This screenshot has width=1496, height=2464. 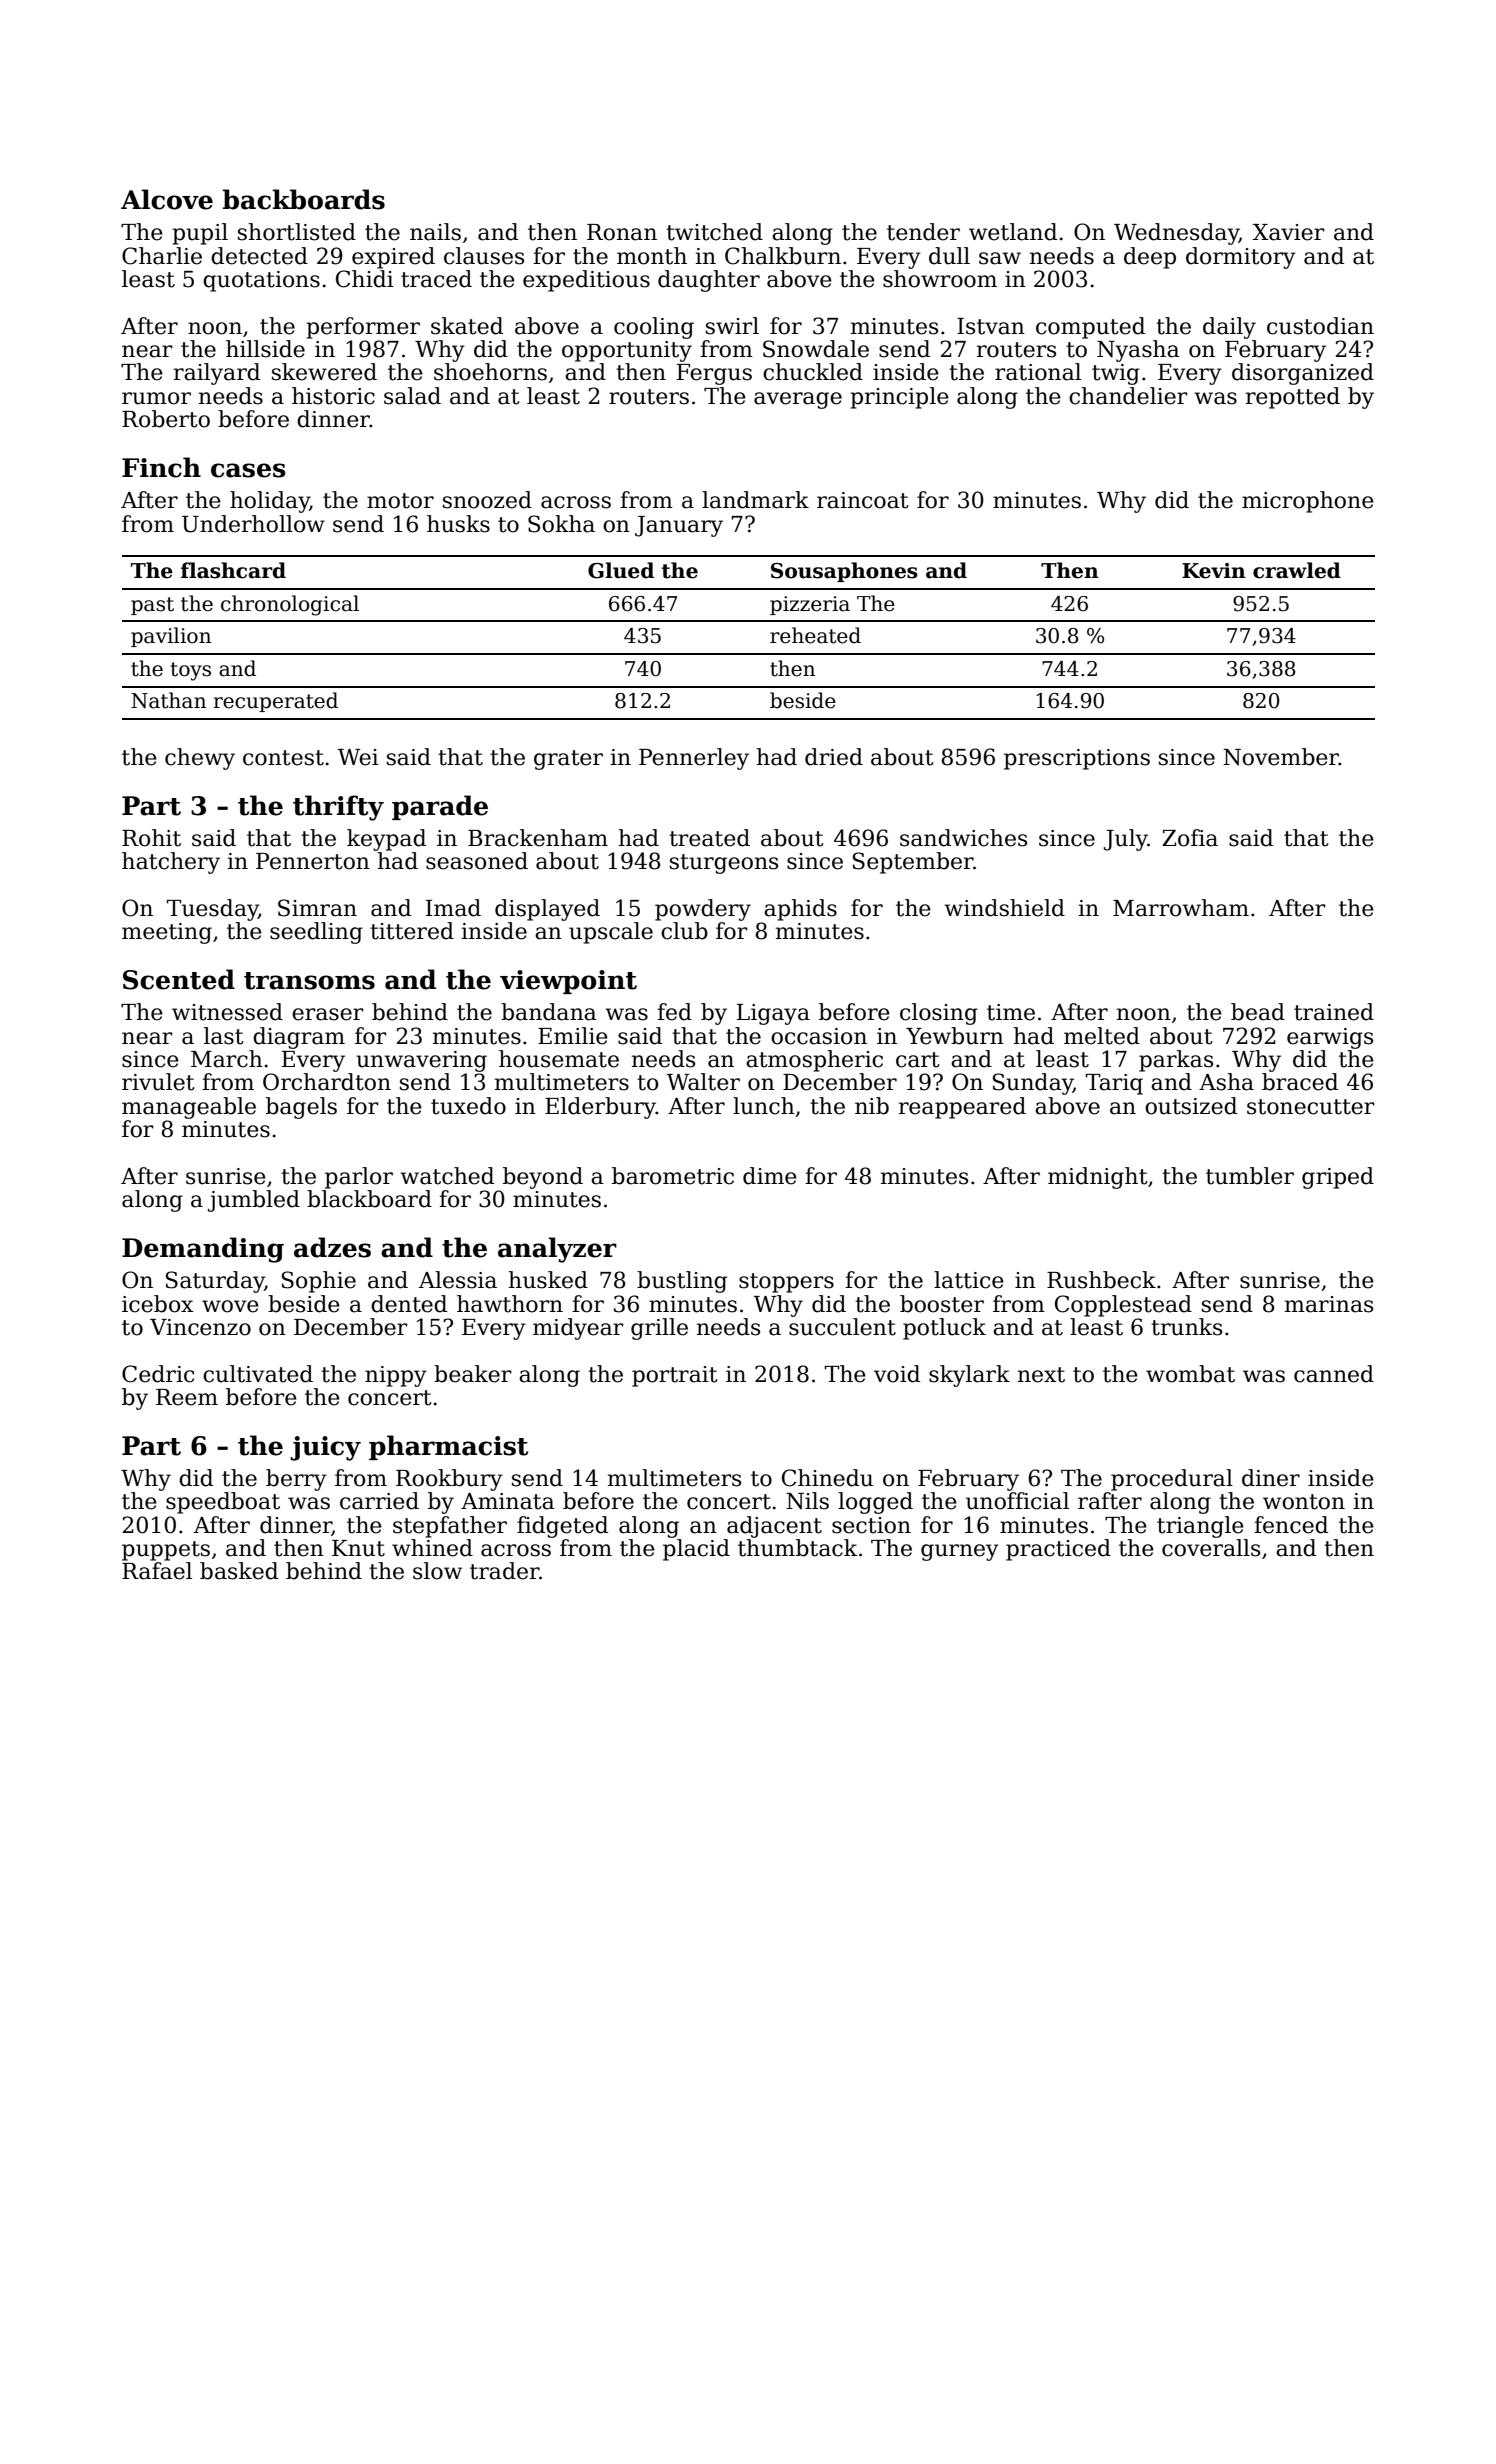 I want to click on pharmacist, so click(x=448, y=1447).
